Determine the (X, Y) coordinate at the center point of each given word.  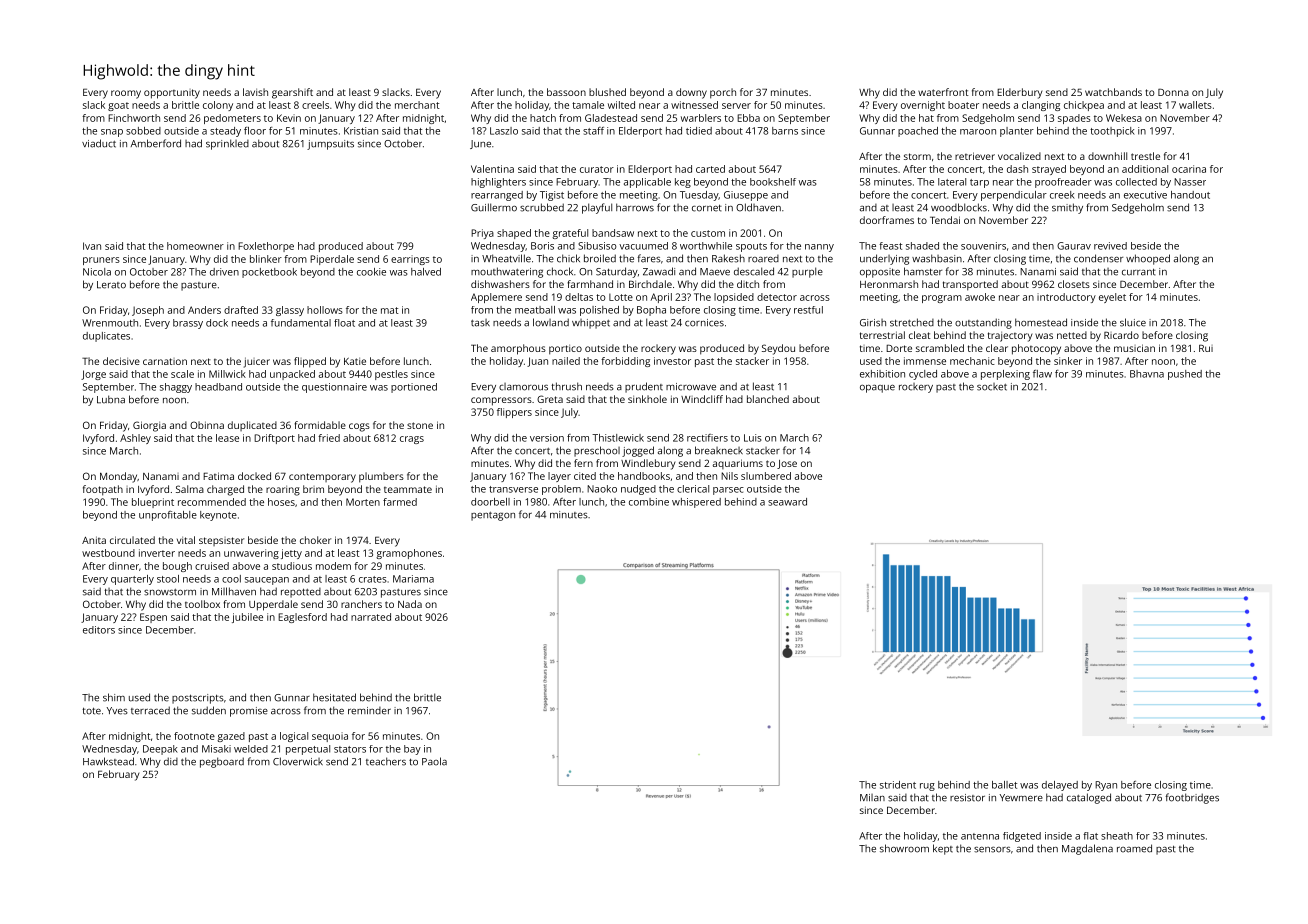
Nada (410, 604)
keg (683, 183)
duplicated (252, 426)
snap (112, 133)
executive (1145, 195)
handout (1190, 195)
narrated (371, 617)
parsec (728, 491)
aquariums (738, 464)
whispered (696, 503)
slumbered (766, 476)
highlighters (498, 183)
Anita (94, 540)
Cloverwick (298, 761)
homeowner (195, 246)
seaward (787, 502)
